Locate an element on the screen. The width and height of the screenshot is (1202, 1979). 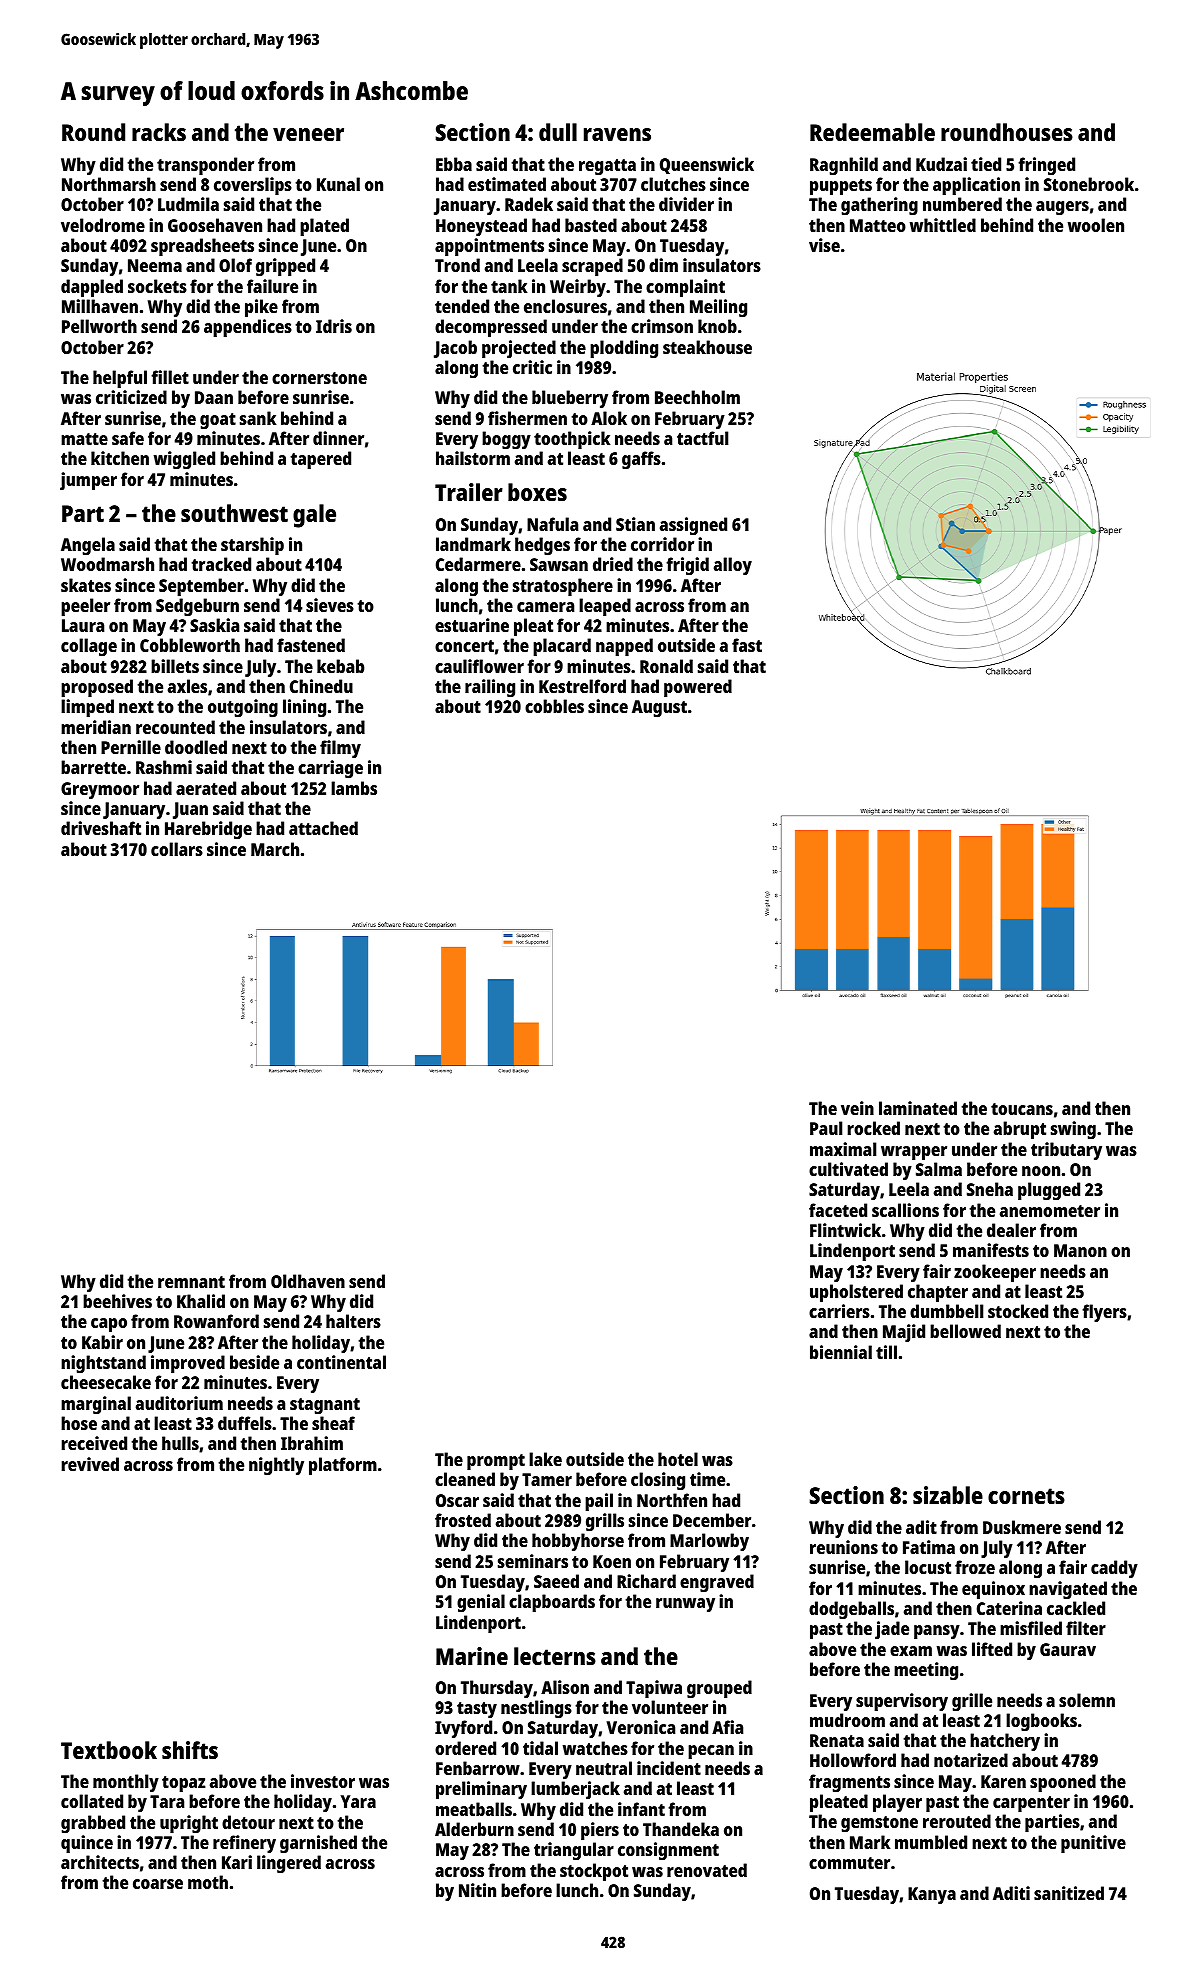
renovated is located at coordinates (707, 1870).
